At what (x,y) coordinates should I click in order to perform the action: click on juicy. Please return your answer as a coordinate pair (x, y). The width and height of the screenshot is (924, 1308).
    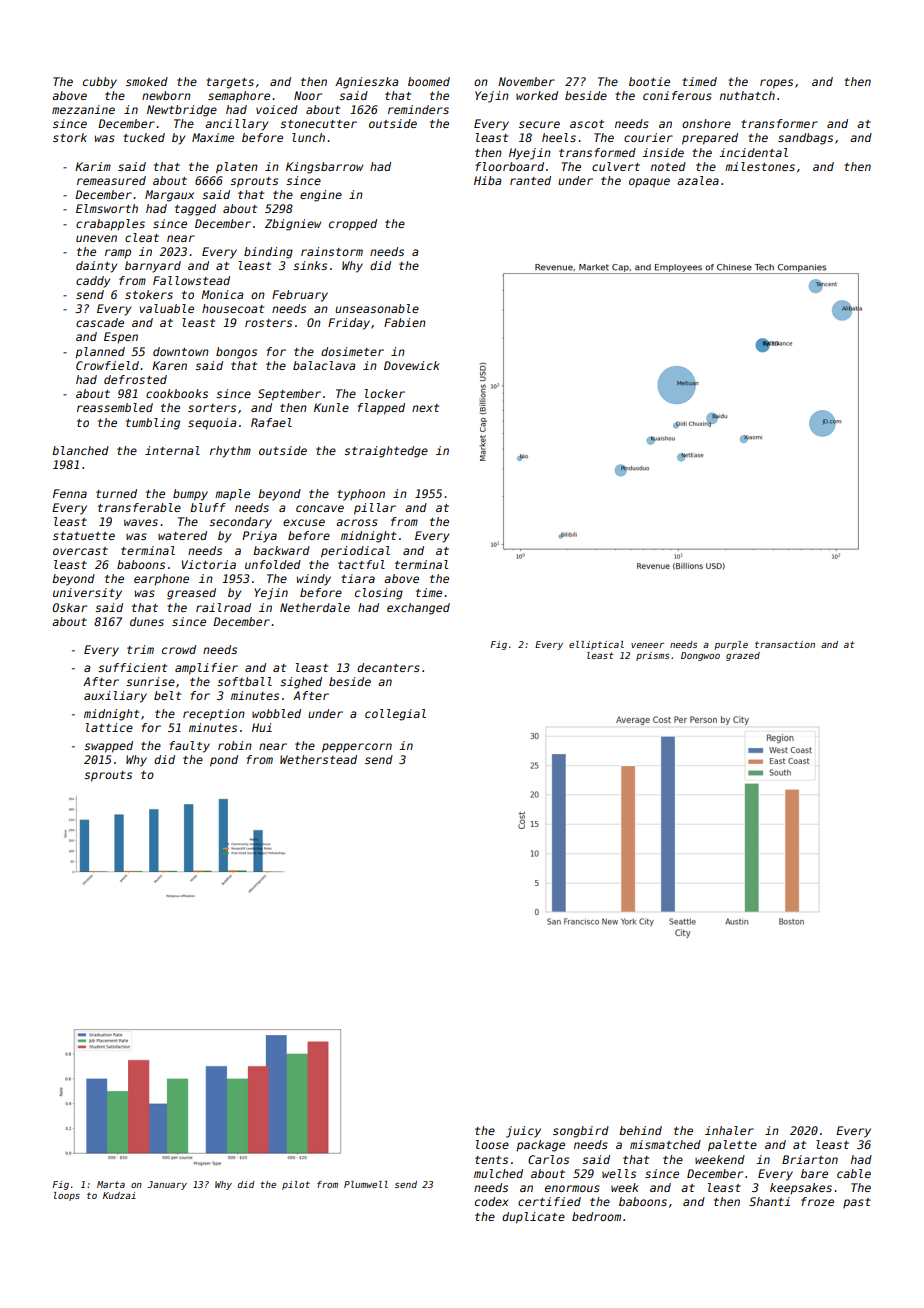
    Looking at the image, I should click on (523, 1132).
